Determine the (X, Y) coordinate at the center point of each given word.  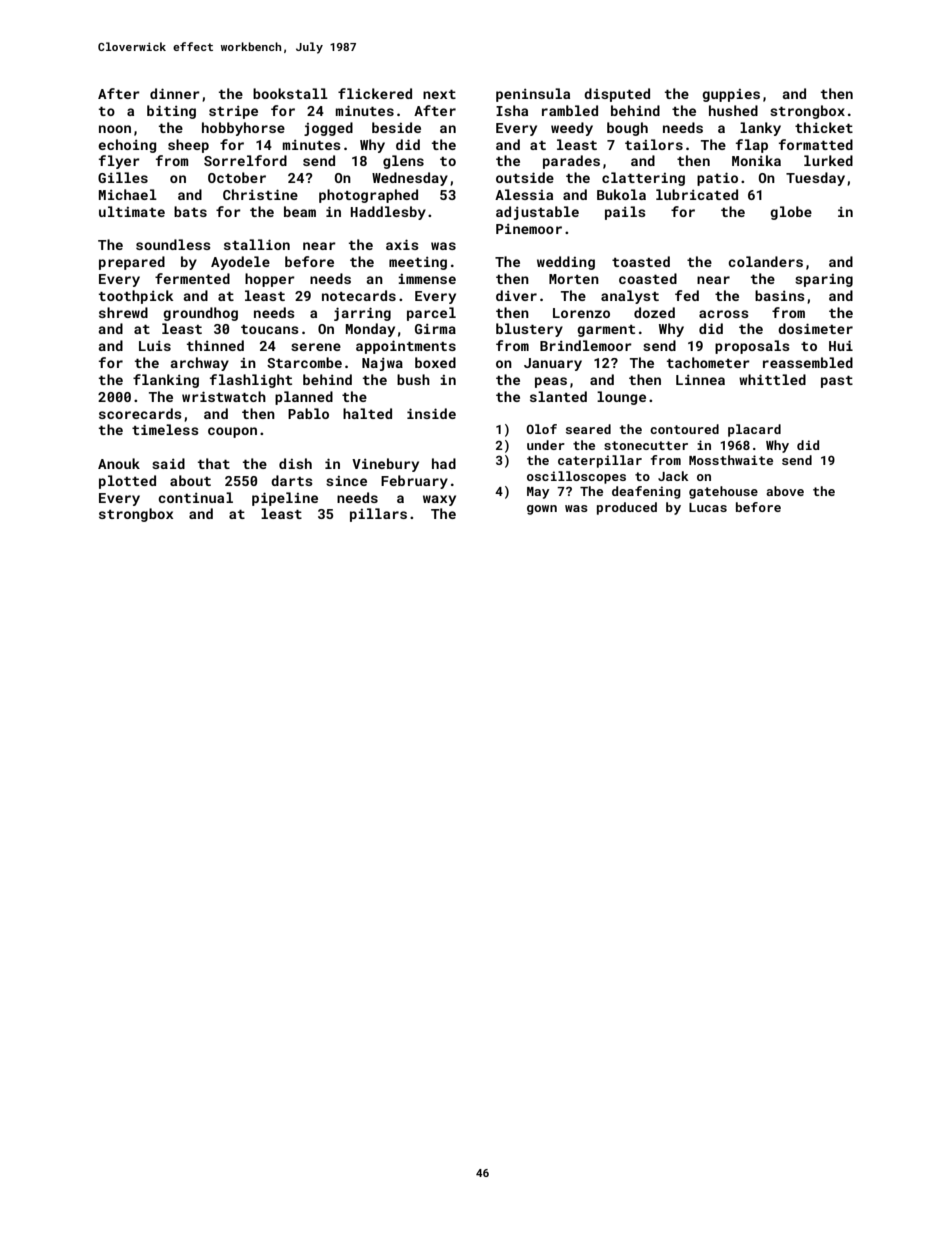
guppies (731, 95)
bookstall (290, 93)
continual (195, 497)
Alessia (524, 194)
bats (190, 211)
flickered (375, 93)
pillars (378, 515)
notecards (359, 295)
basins (780, 295)
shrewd (123, 312)
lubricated (697, 194)
